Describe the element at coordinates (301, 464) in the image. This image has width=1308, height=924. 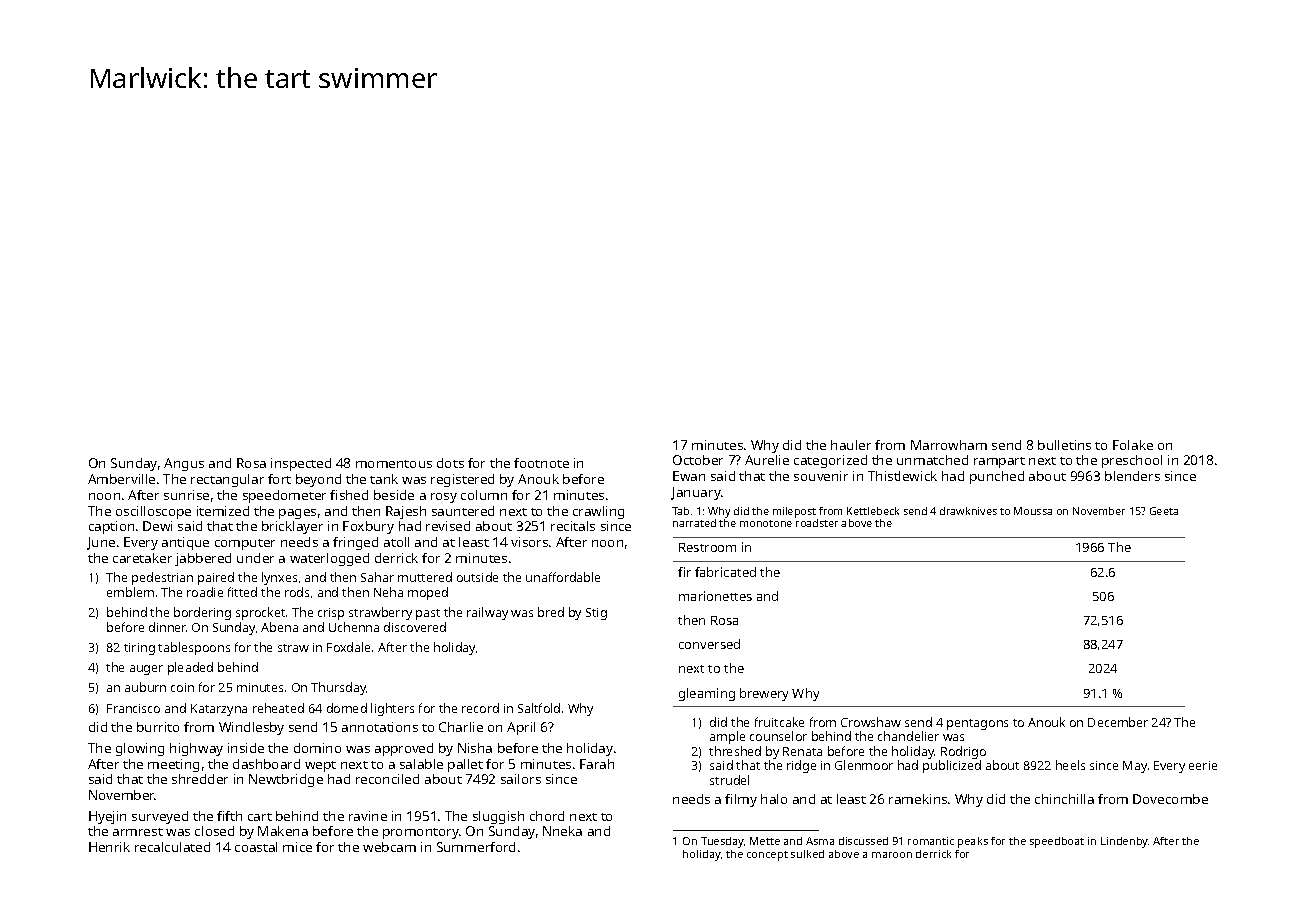
I see `inspected` at that location.
